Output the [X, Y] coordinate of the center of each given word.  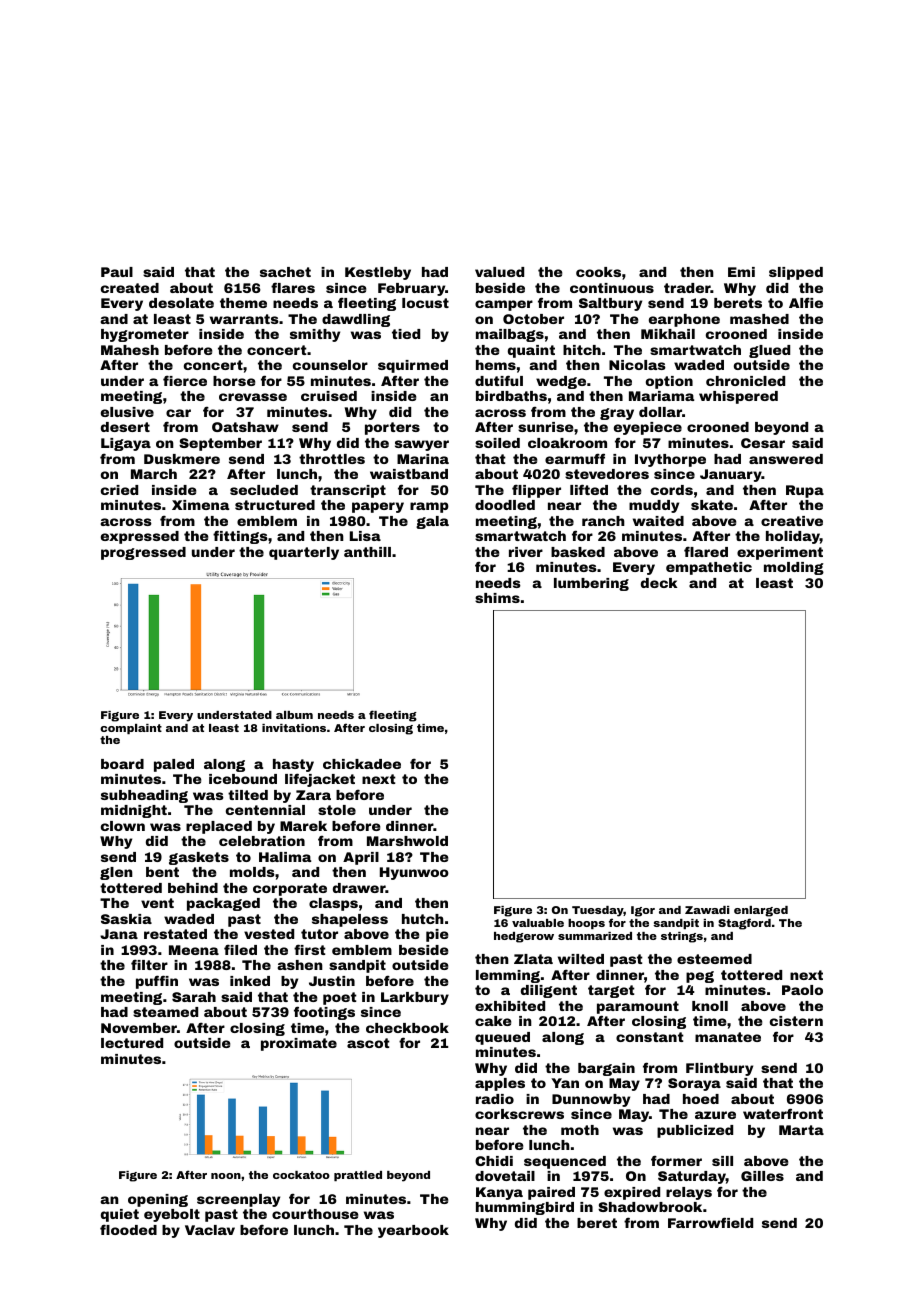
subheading [144, 796]
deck [659, 583]
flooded [128, 1229]
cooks [598, 272]
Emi [741, 272]
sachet [285, 272]
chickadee [362, 764]
